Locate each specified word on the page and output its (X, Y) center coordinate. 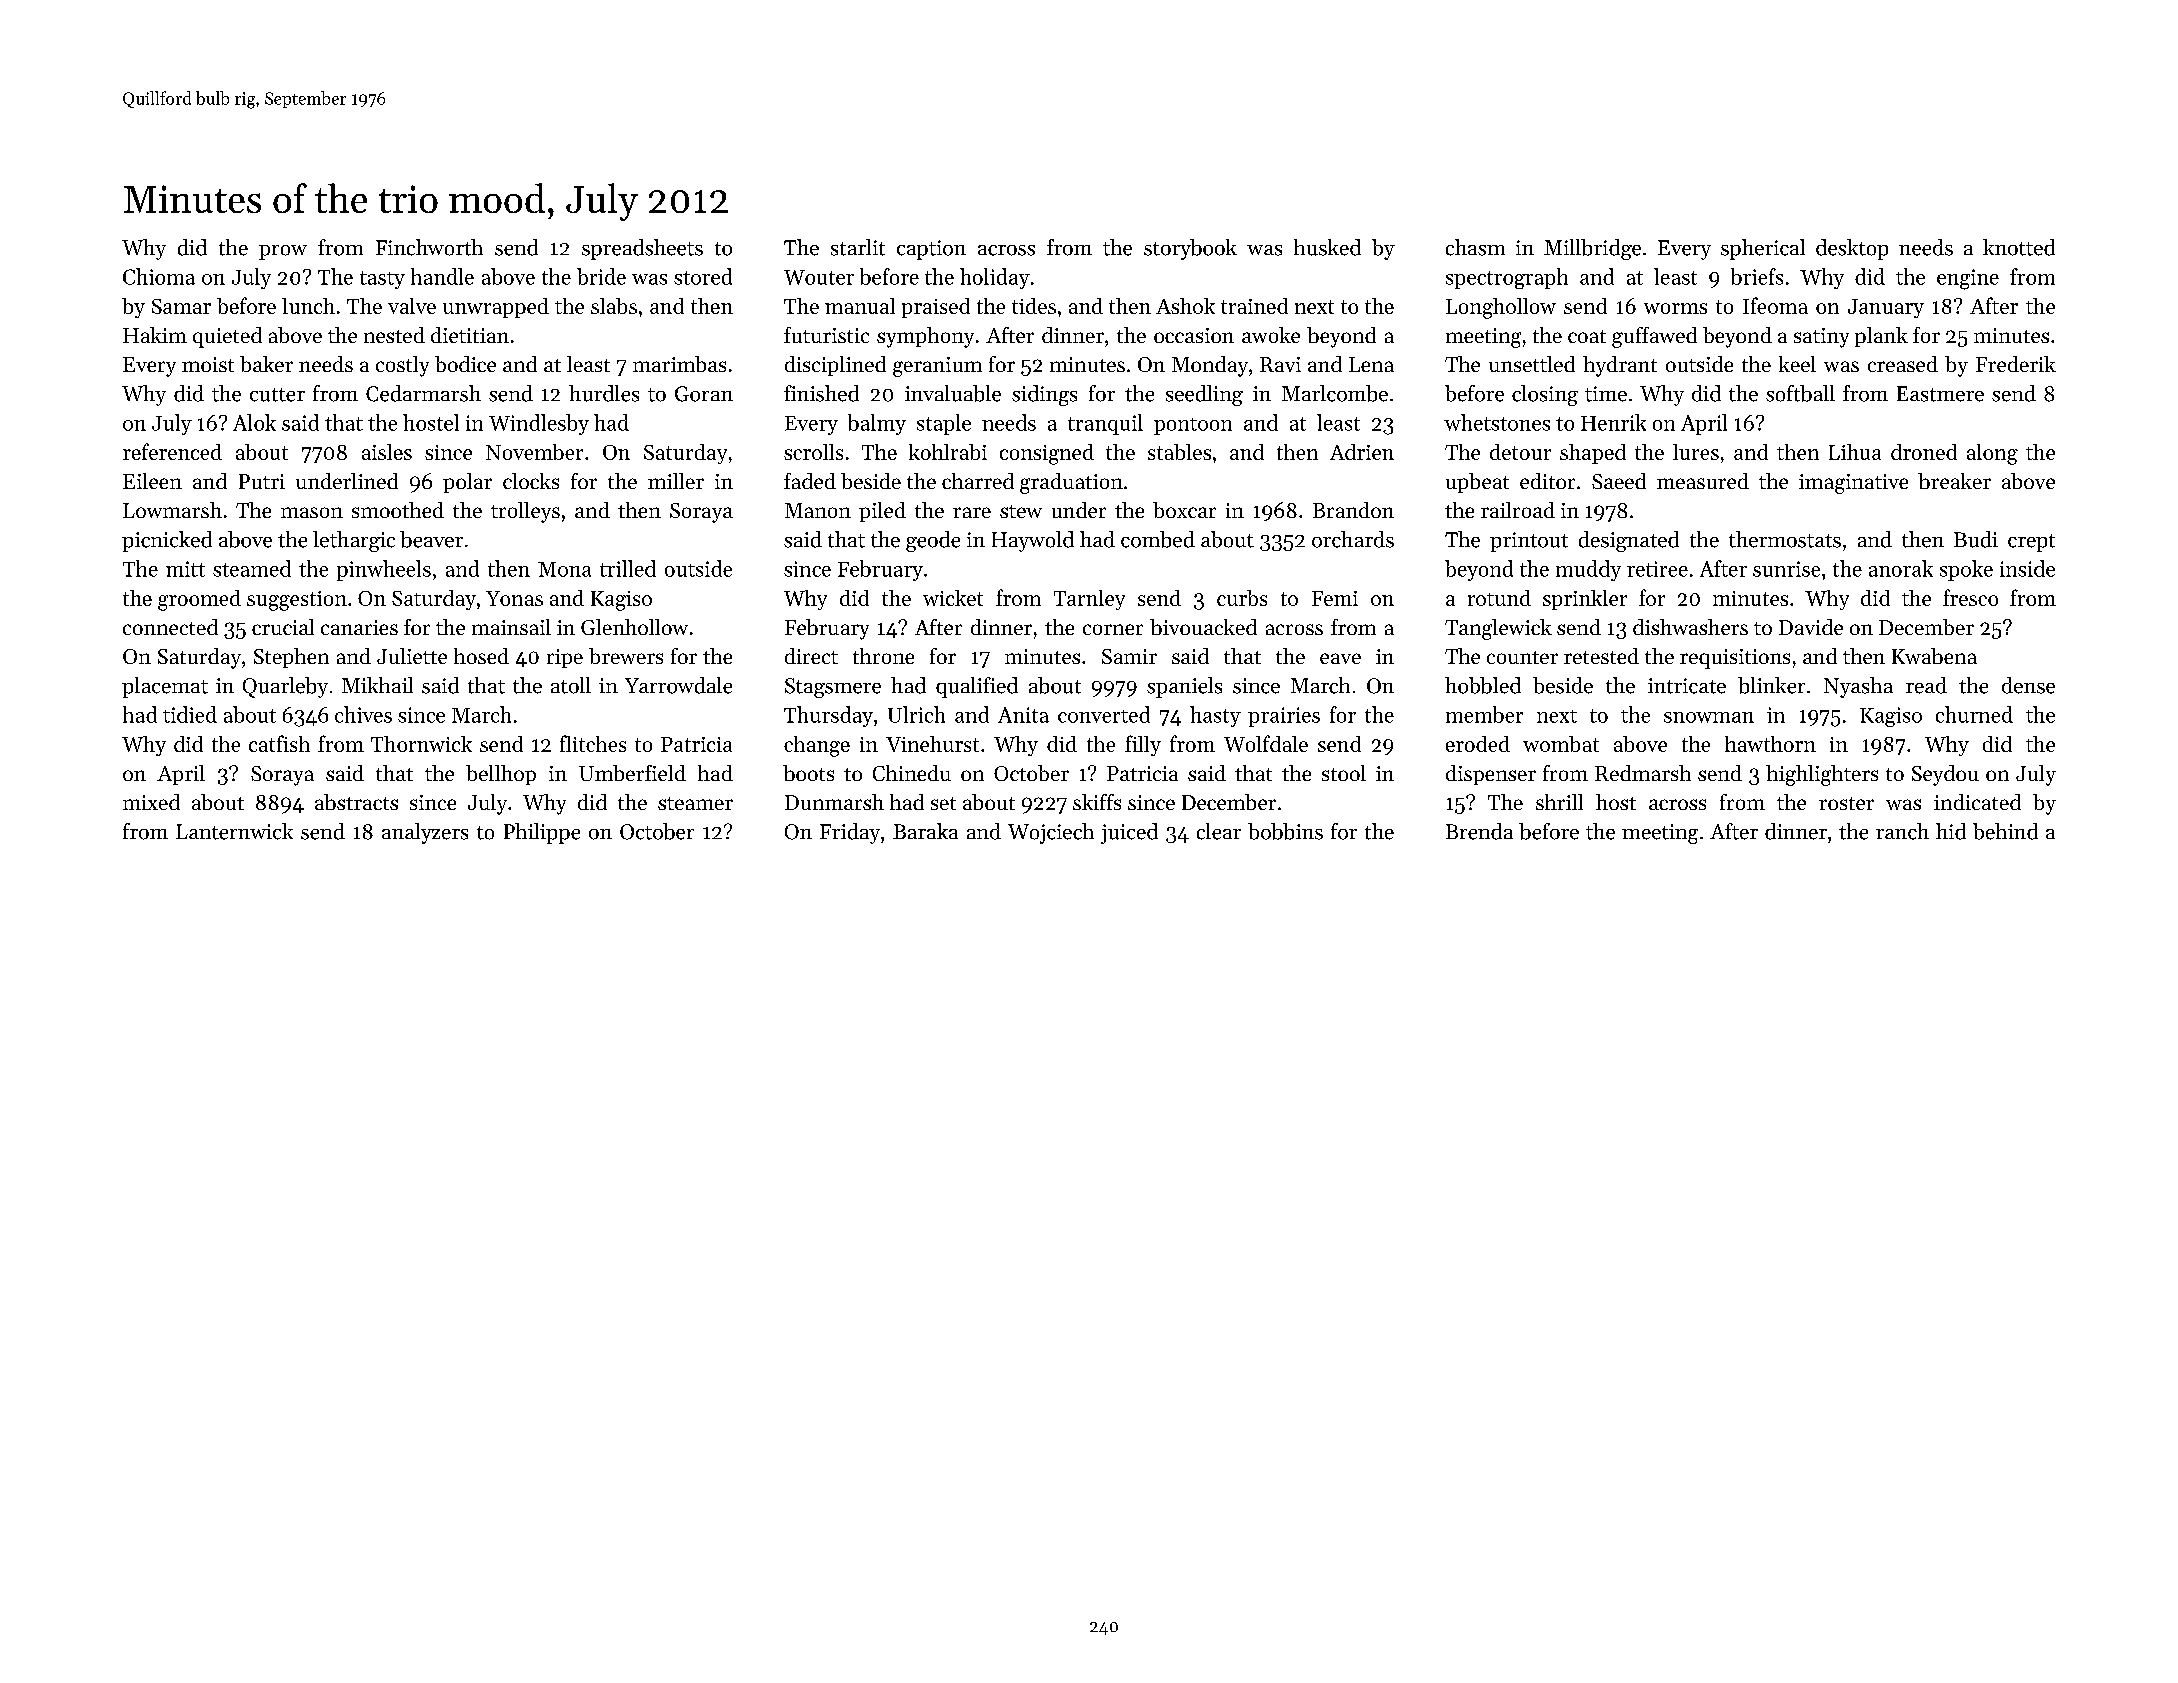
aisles (387, 452)
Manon (818, 510)
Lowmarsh (172, 510)
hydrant (1620, 366)
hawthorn (1770, 744)
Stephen (291, 658)
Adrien (1362, 452)
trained (1254, 306)
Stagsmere (833, 688)
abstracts (356, 802)
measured (1703, 481)
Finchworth (429, 247)
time (1606, 394)
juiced (1129, 833)
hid (1951, 831)
